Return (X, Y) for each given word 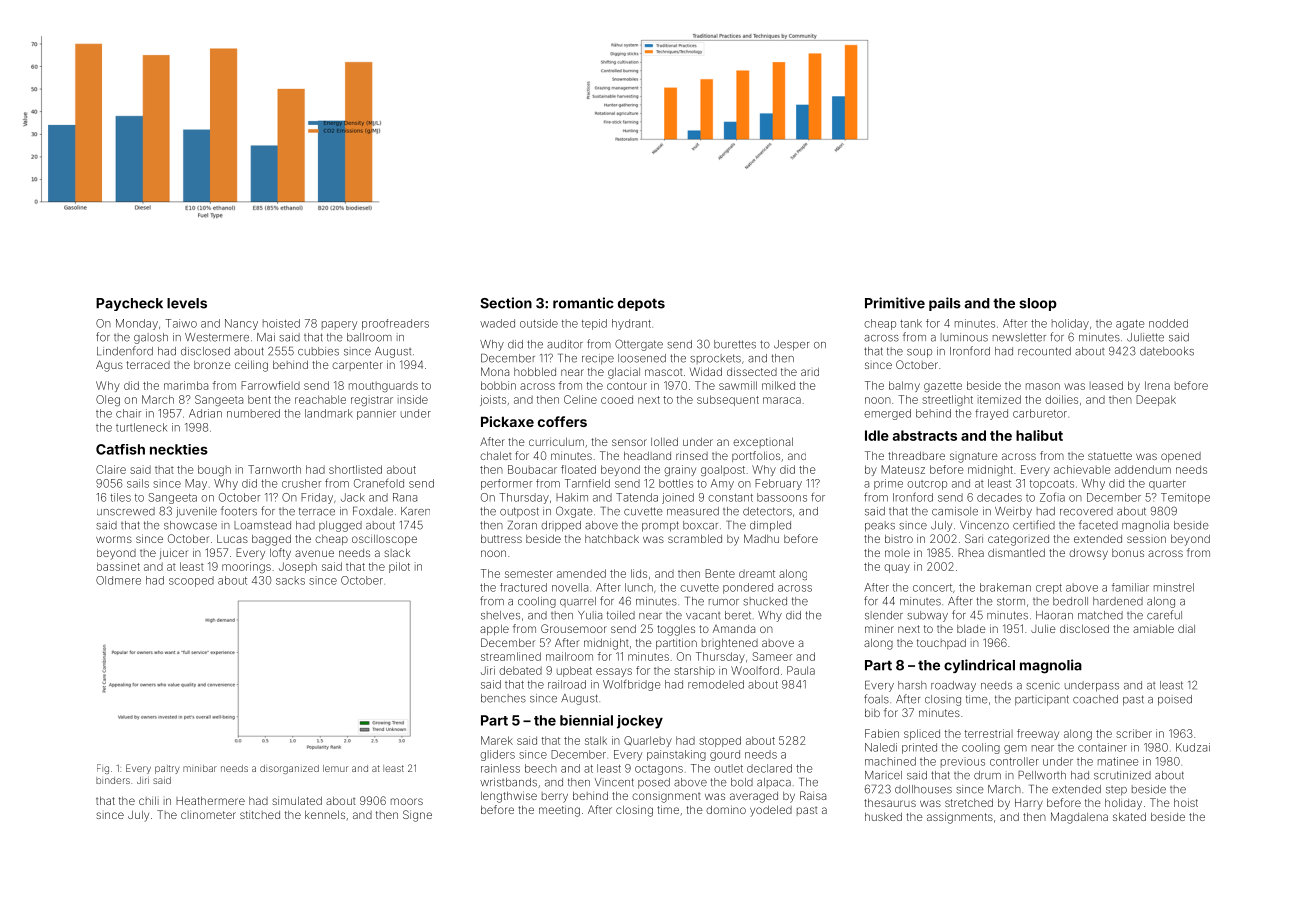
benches (503, 698)
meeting (559, 811)
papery (339, 325)
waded (497, 323)
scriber (1134, 733)
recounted (1044, 351)
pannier (376, 414)
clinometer (208, 814)
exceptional (763, 443)
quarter (1167, 485)
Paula (801, 670)
